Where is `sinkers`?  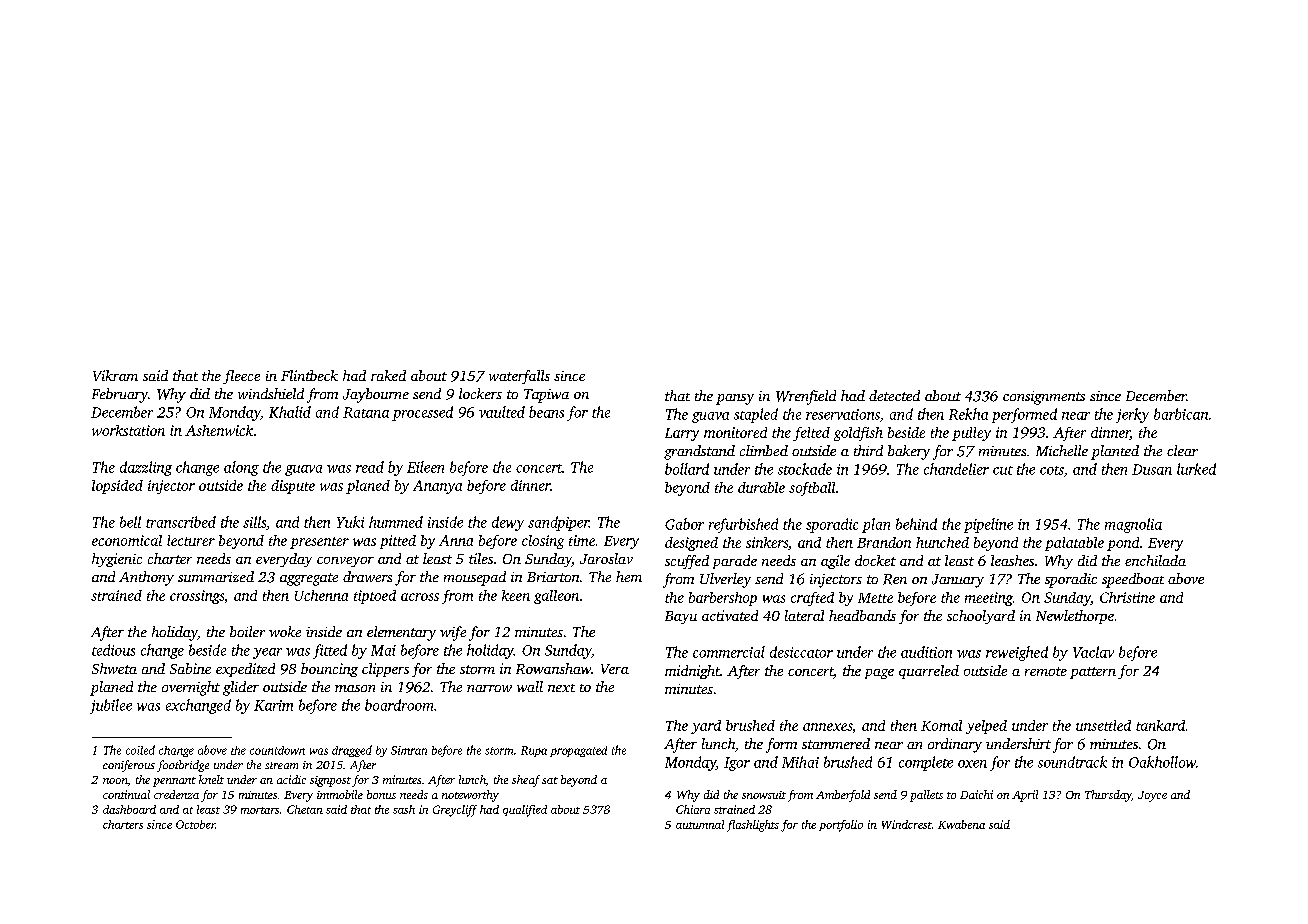
sinkers is located at coordinates (767, 542).
